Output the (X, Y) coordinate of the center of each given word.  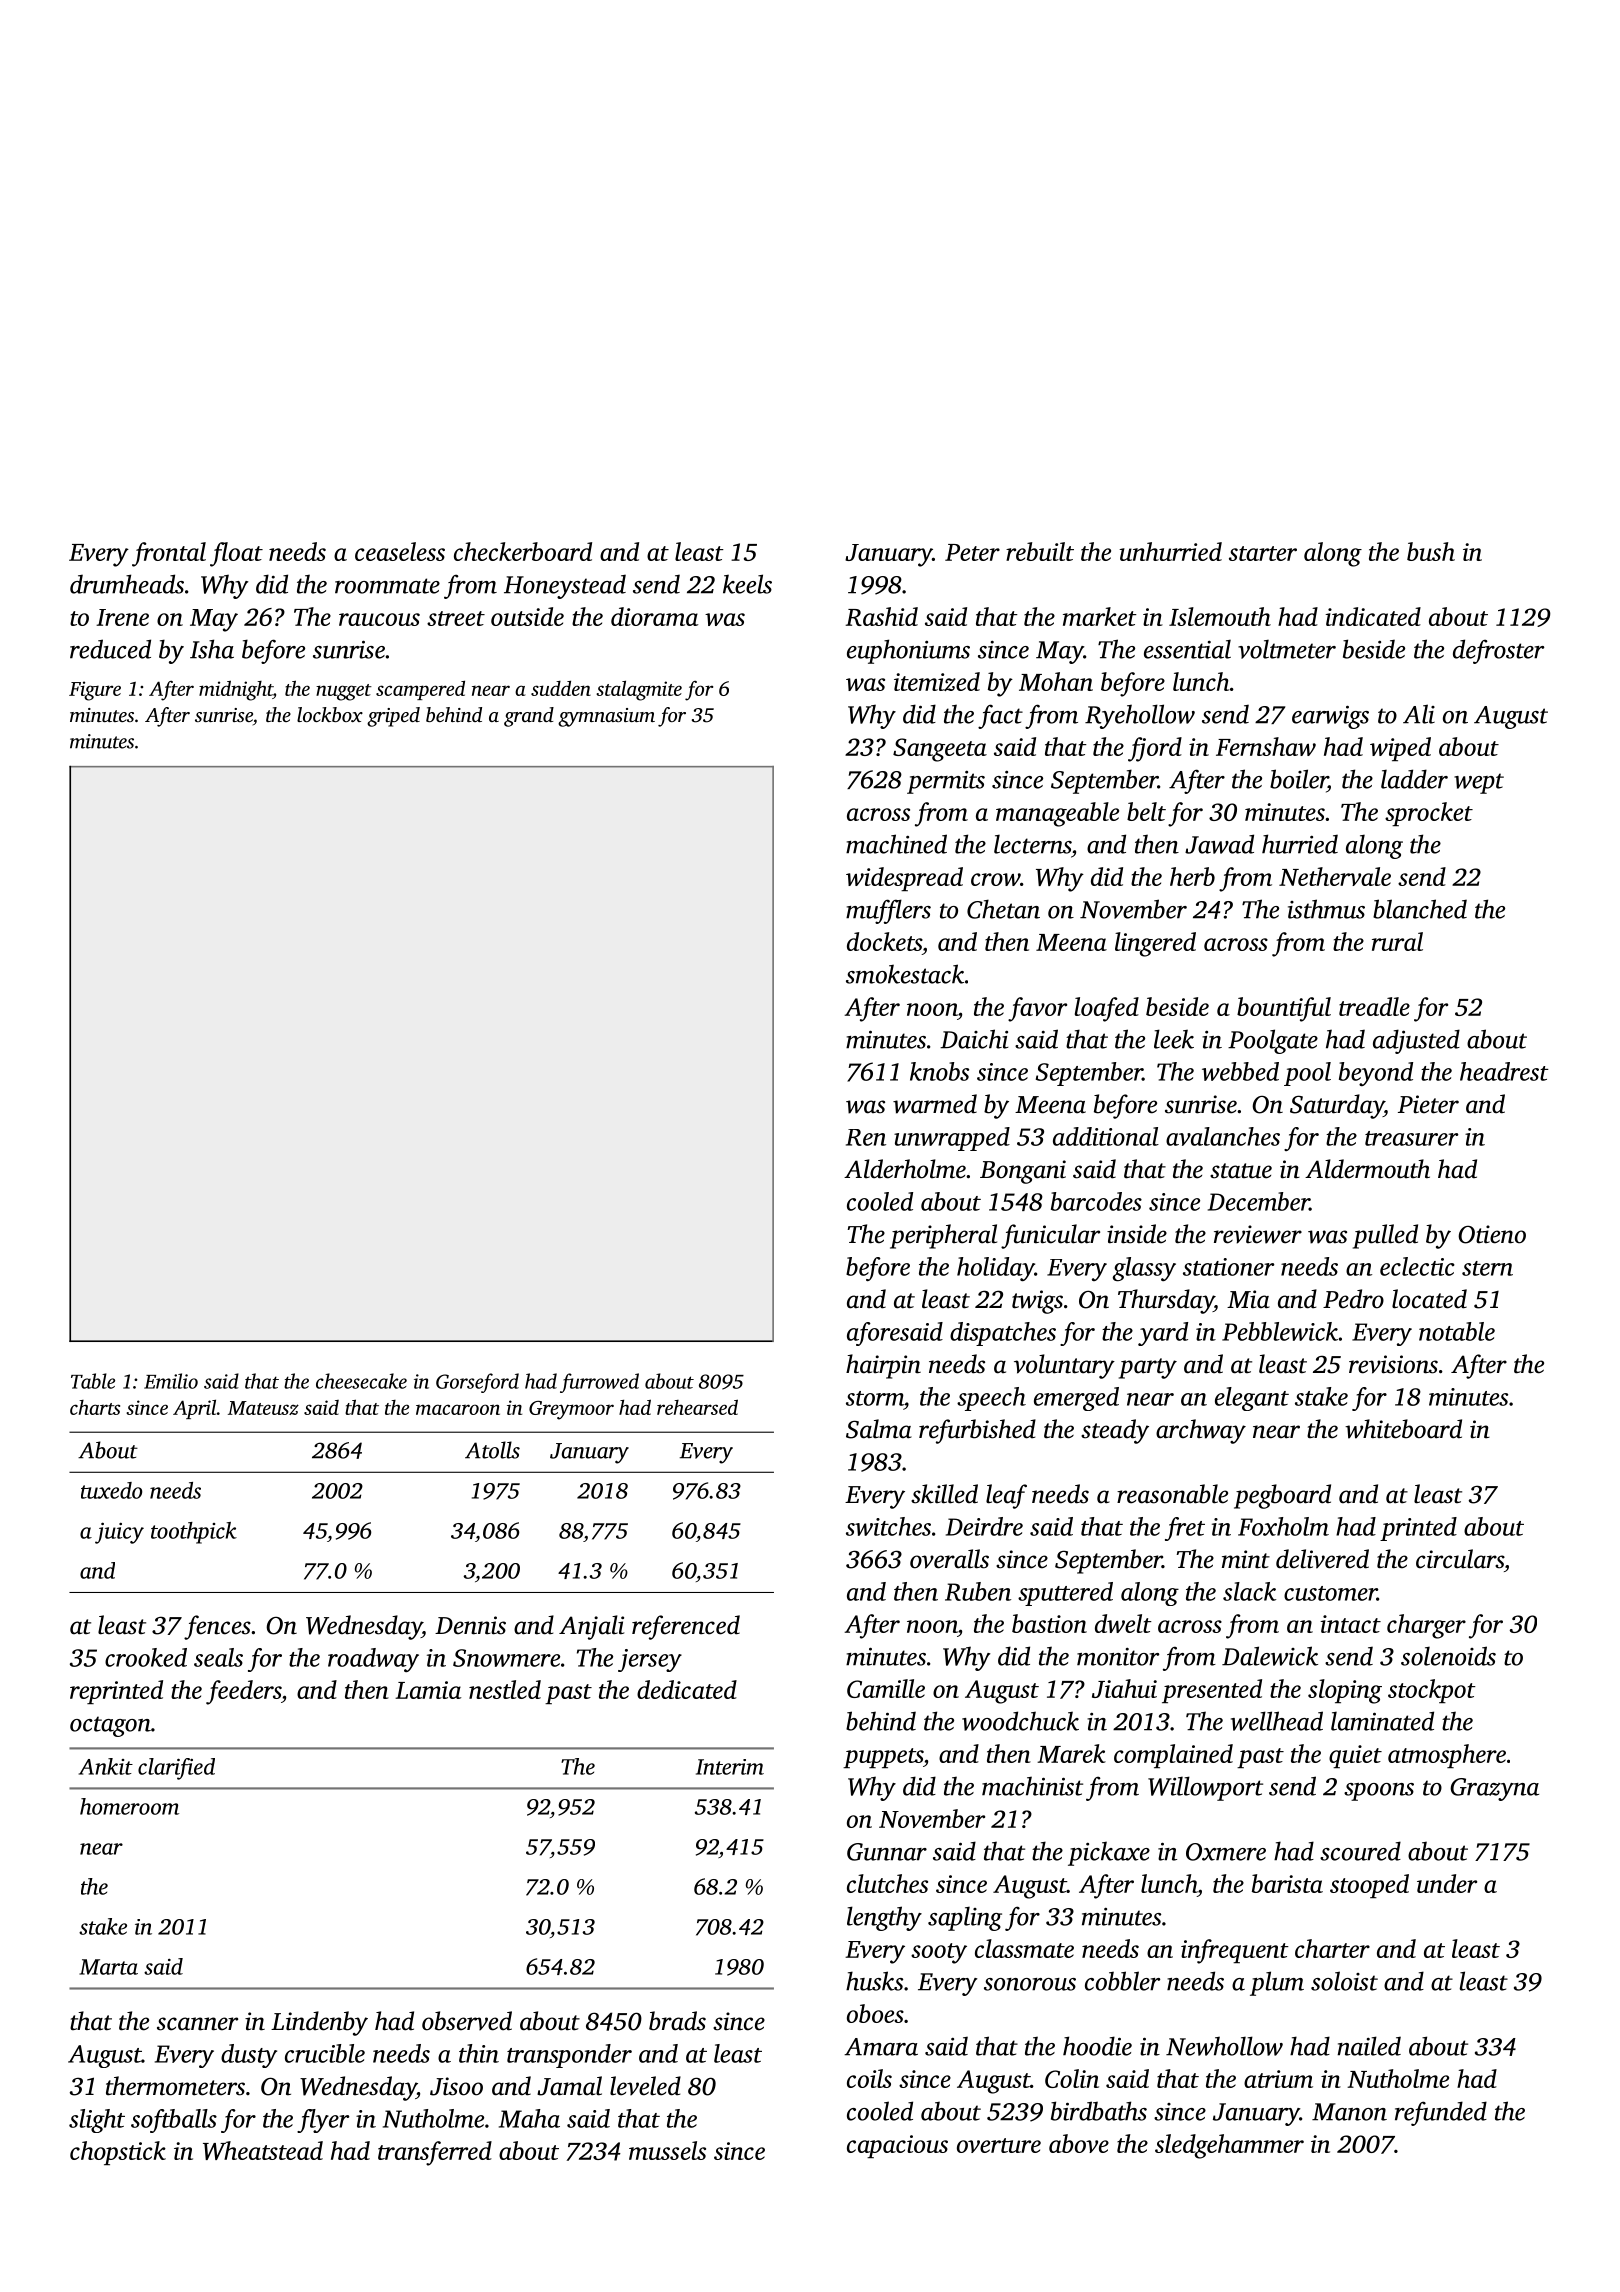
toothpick (194, 1533)
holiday (996, 1269)
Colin (1072, 2078)
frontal (169, 554)
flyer (323, 2121)
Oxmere (1226, 1852)
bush (1431, 551)
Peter (972, 552)
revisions (1393, 1364)
